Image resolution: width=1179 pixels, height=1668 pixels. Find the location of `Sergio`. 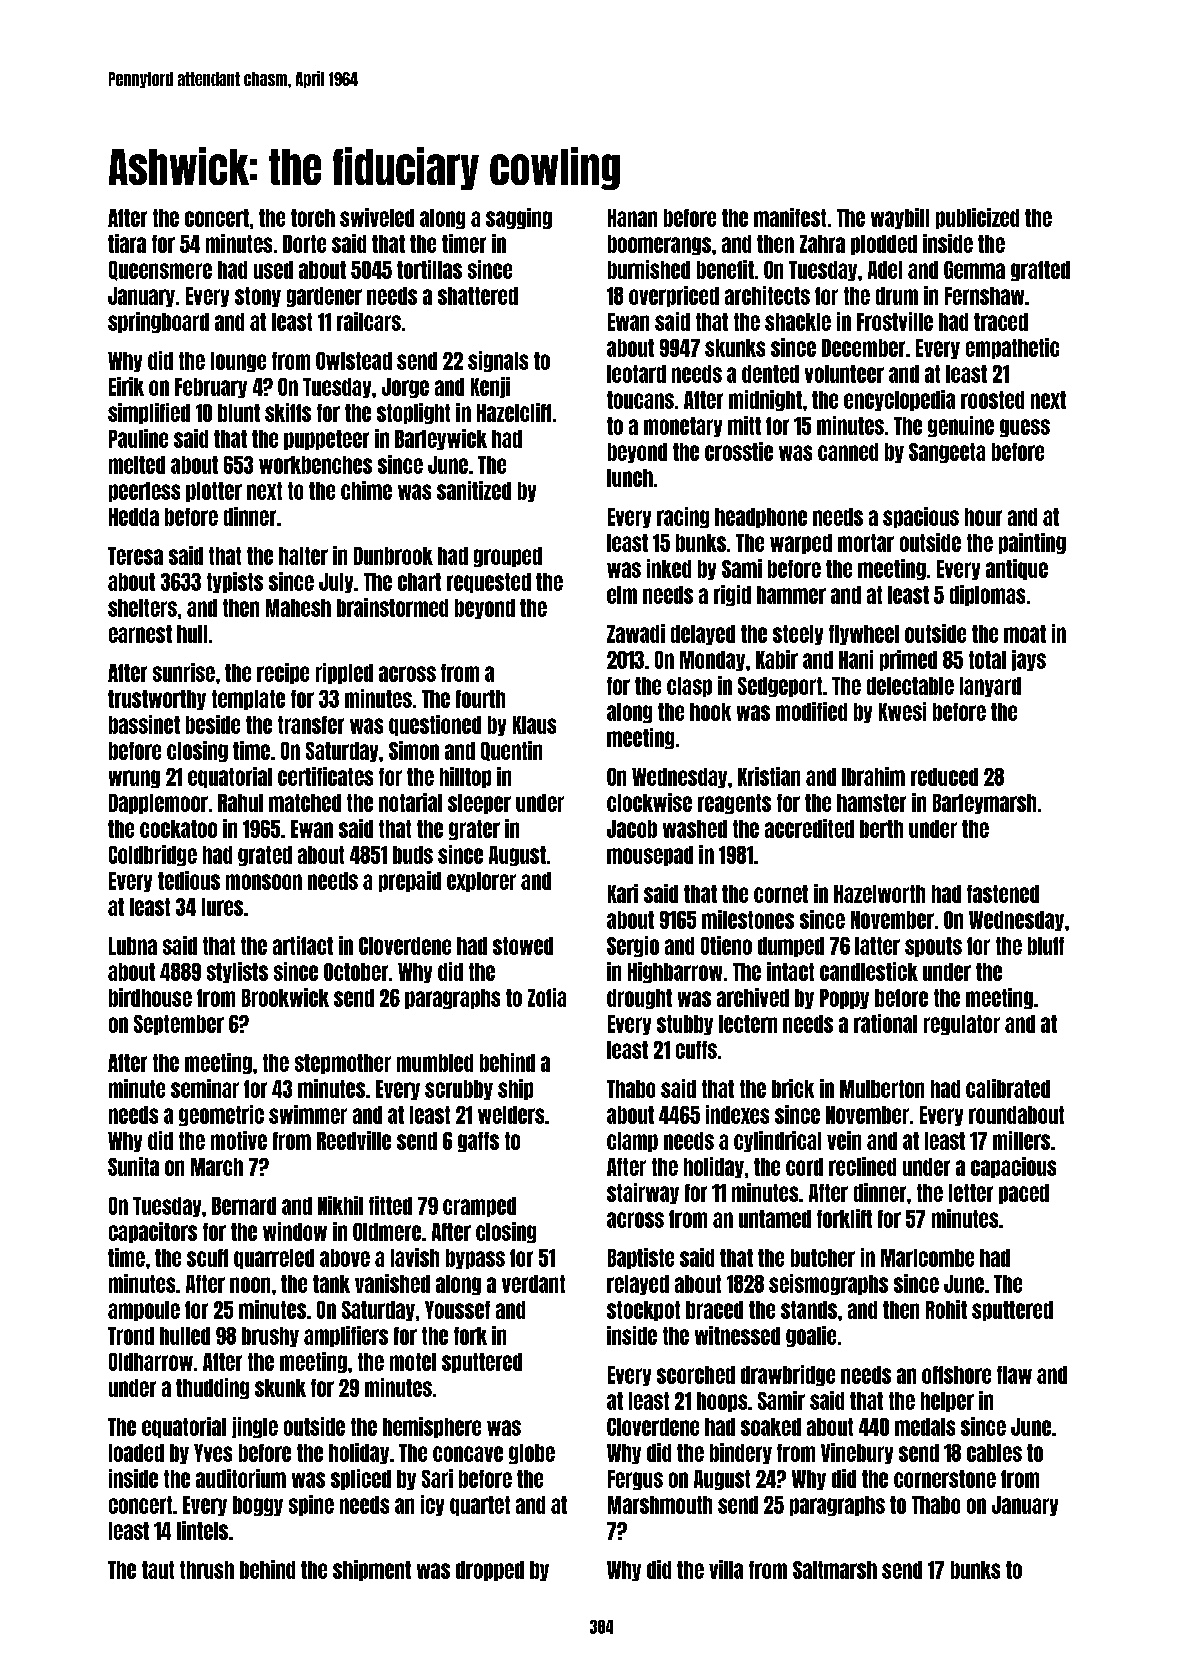

Sergio is located at coordinates (633, 946).
